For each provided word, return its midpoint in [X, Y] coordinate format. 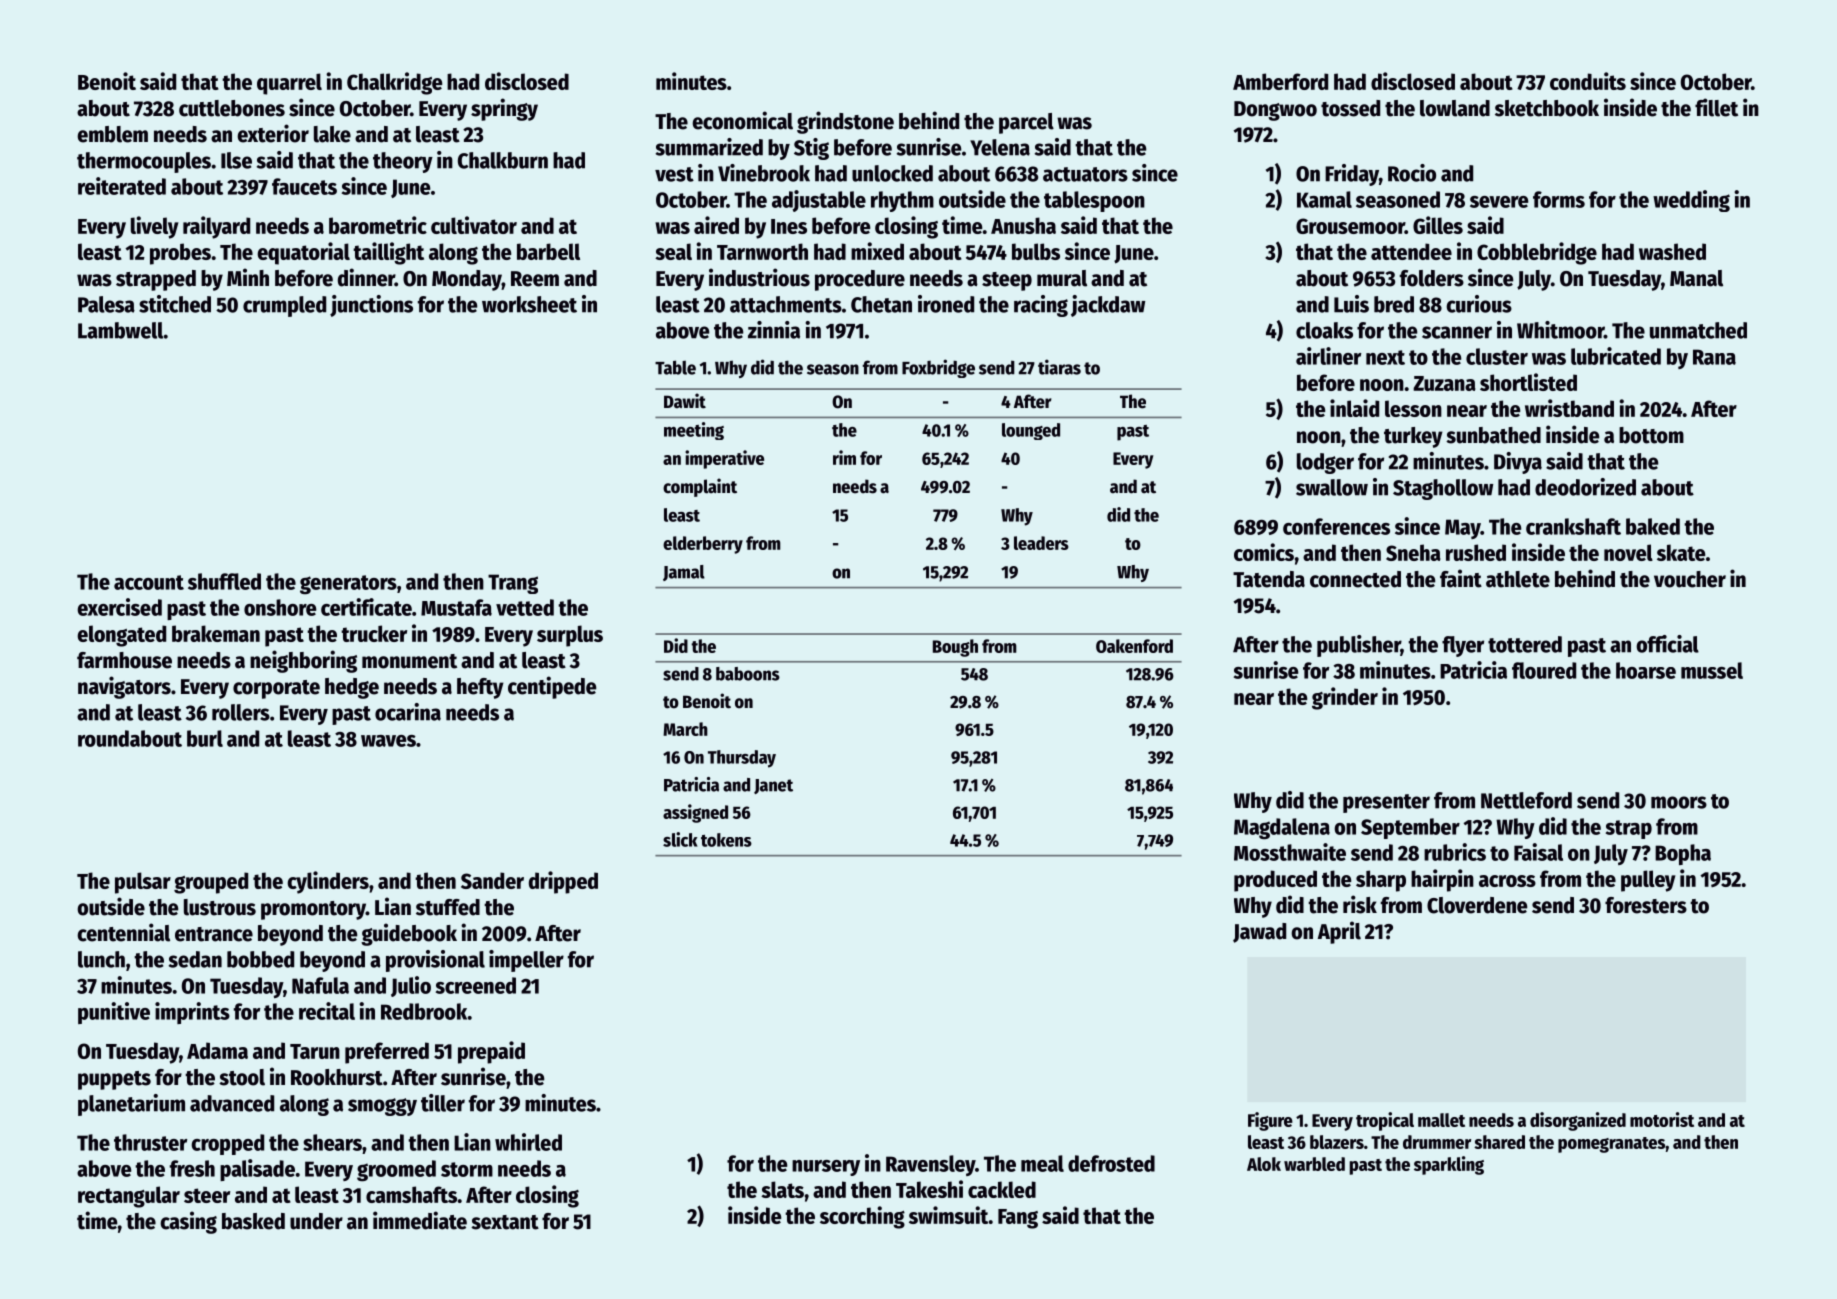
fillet [1716, 107]
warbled [1314, 1164]
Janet [773, 786]
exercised [120, 607]
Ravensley [930, 1165]
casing [188, 1222]
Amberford [1280, 81]
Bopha [1683, 854]
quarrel [289, 84]
